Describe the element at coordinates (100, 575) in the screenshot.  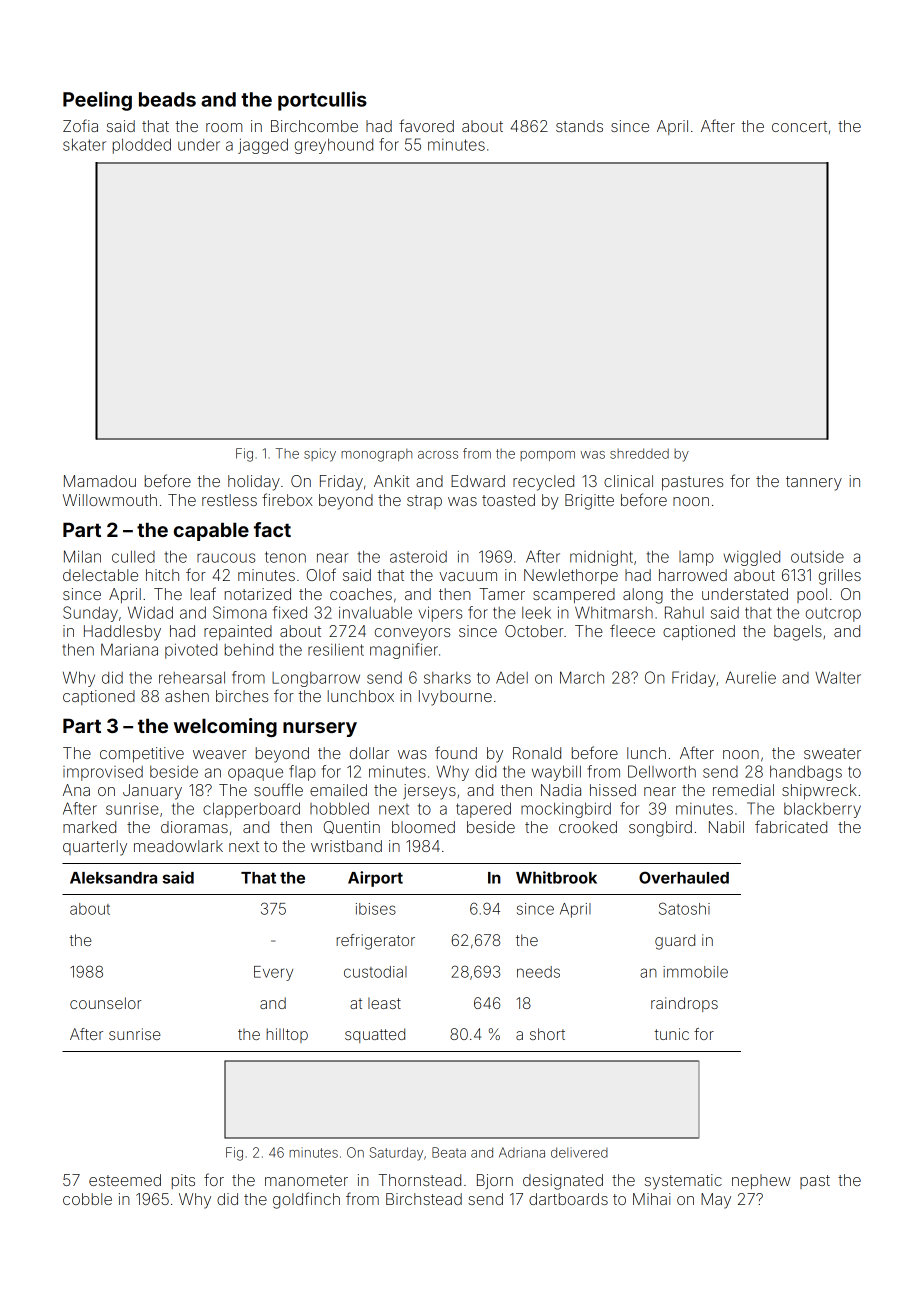
I see `delectable` at that location.
